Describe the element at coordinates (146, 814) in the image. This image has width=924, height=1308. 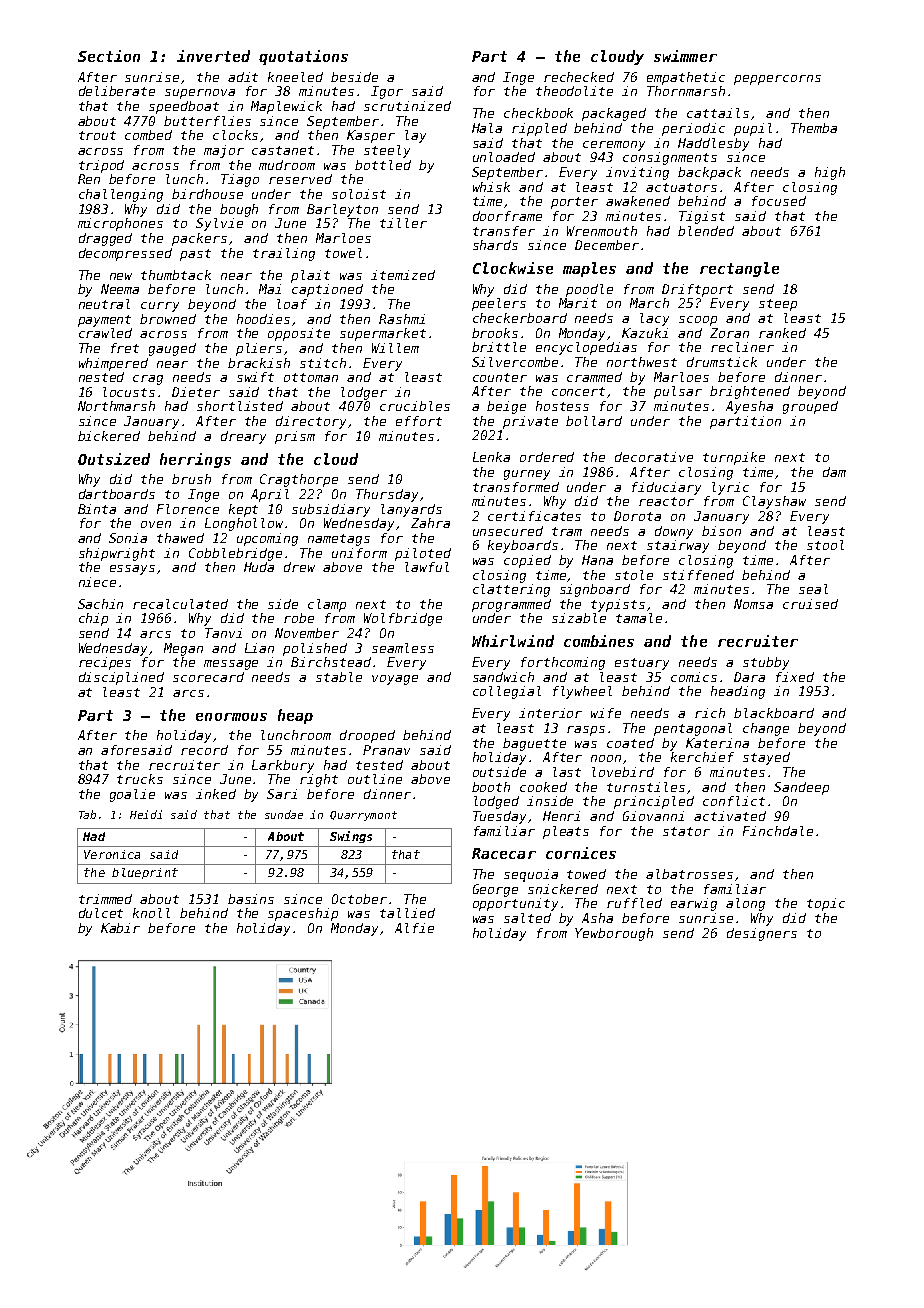
I see `Heidi` at that location.
